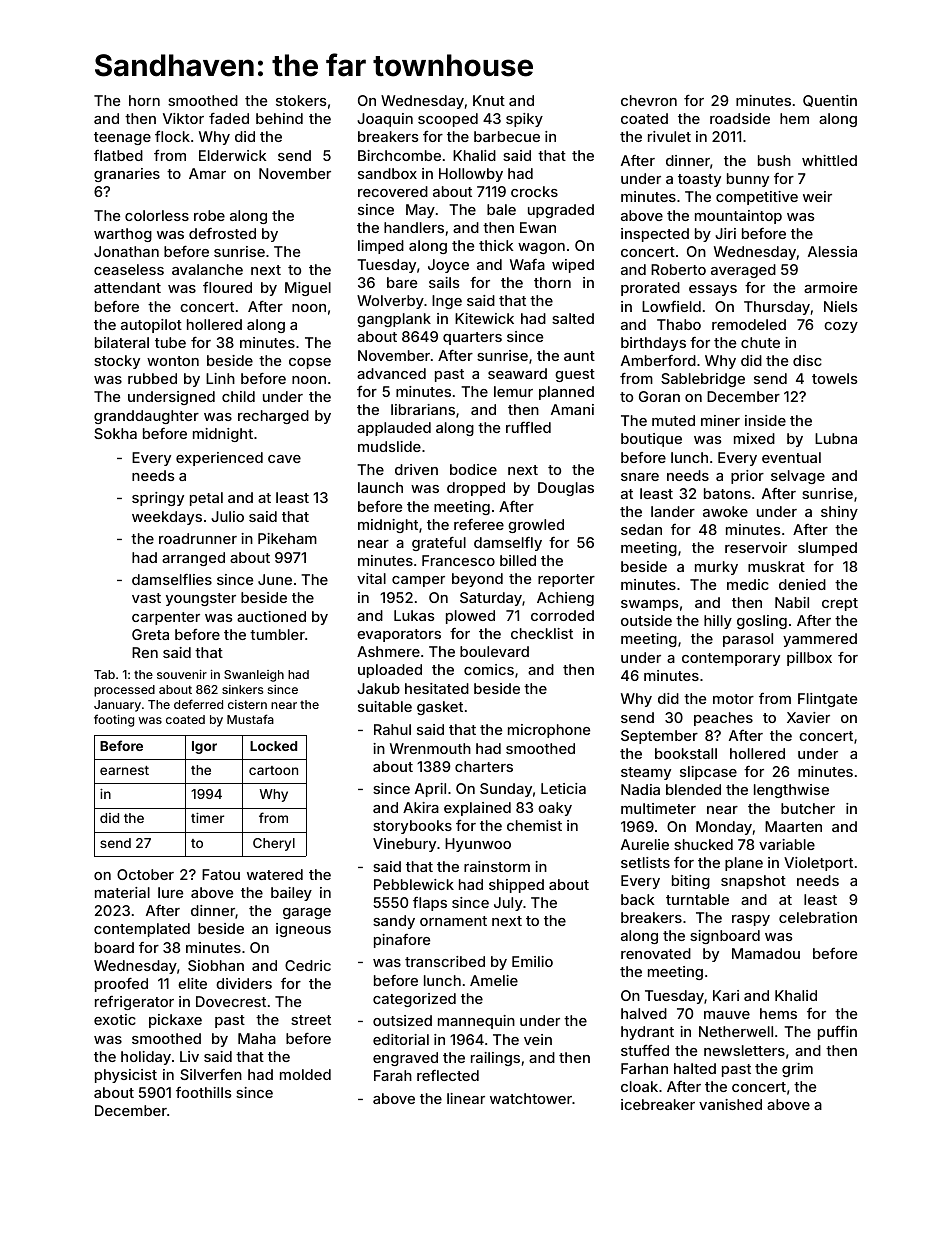 The height and width of the screenshot is (1233, 952). Describe the element at coordinates (830, 287) in the screenshot. I see `armoire` at that location.
